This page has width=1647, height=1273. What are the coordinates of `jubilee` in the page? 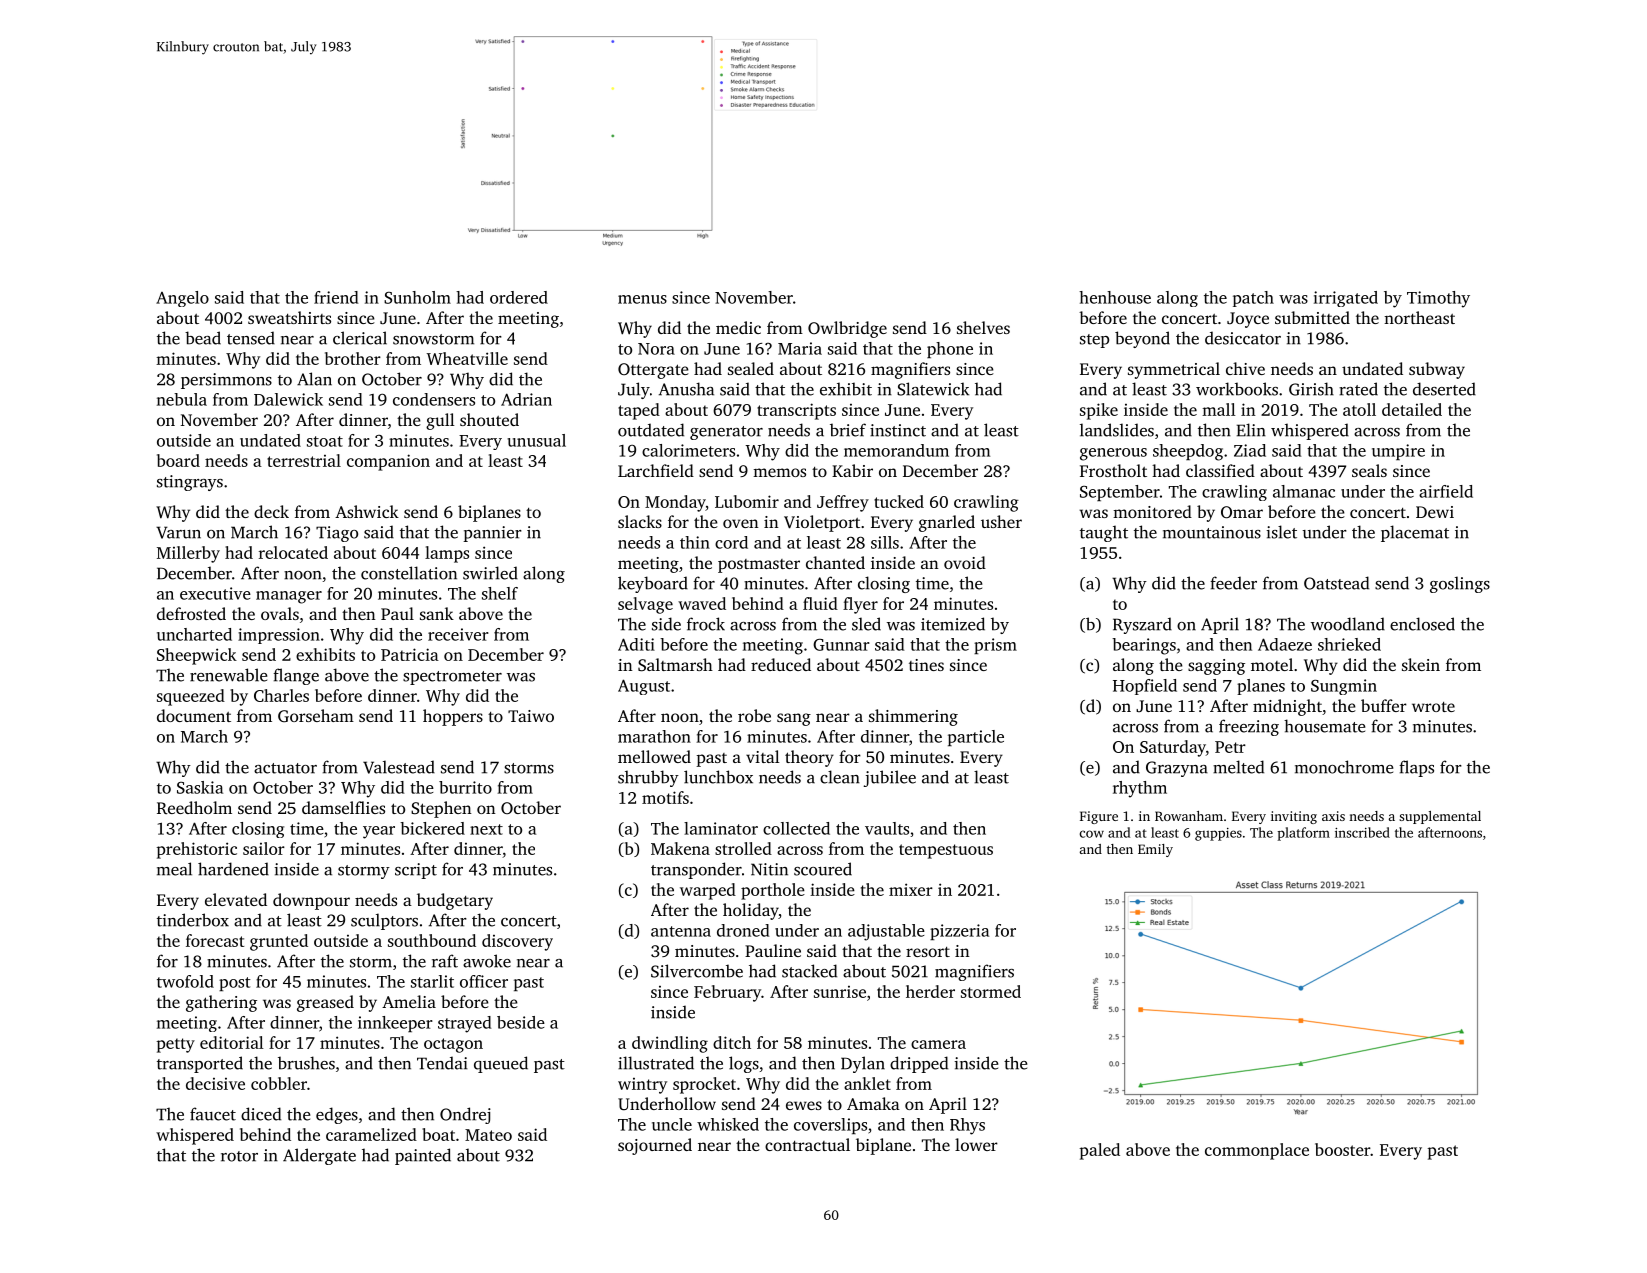 It's located at (890, 778).
